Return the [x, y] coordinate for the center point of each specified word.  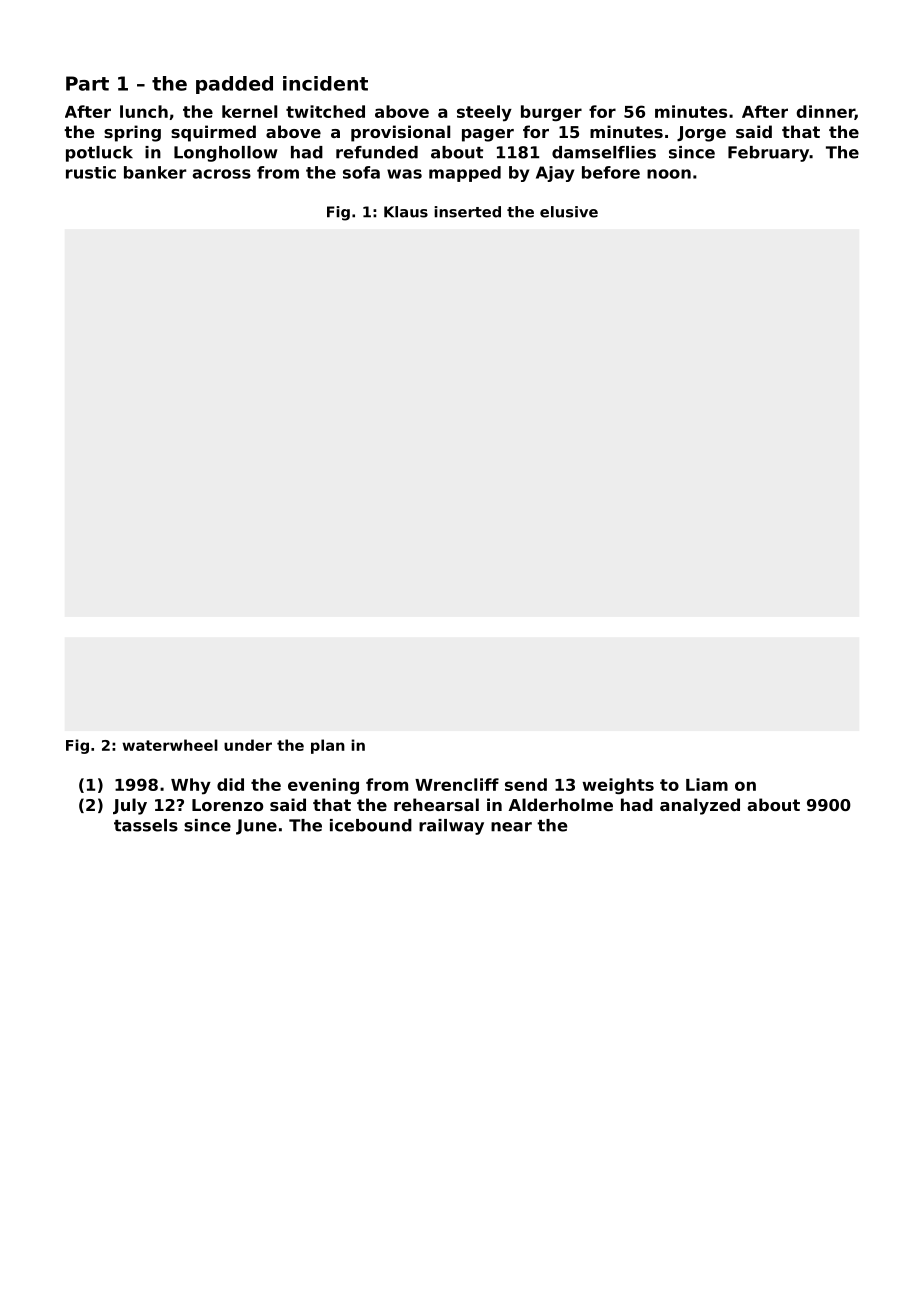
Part [87, 83]
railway [451, 827]
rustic [91, 172]
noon [669, 174]
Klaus [406, 212]
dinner [826, 112]
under [248, 745]
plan [328, 746]
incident [325, 83]
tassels [146, 825]
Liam [707, 784]
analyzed [700, 806]
